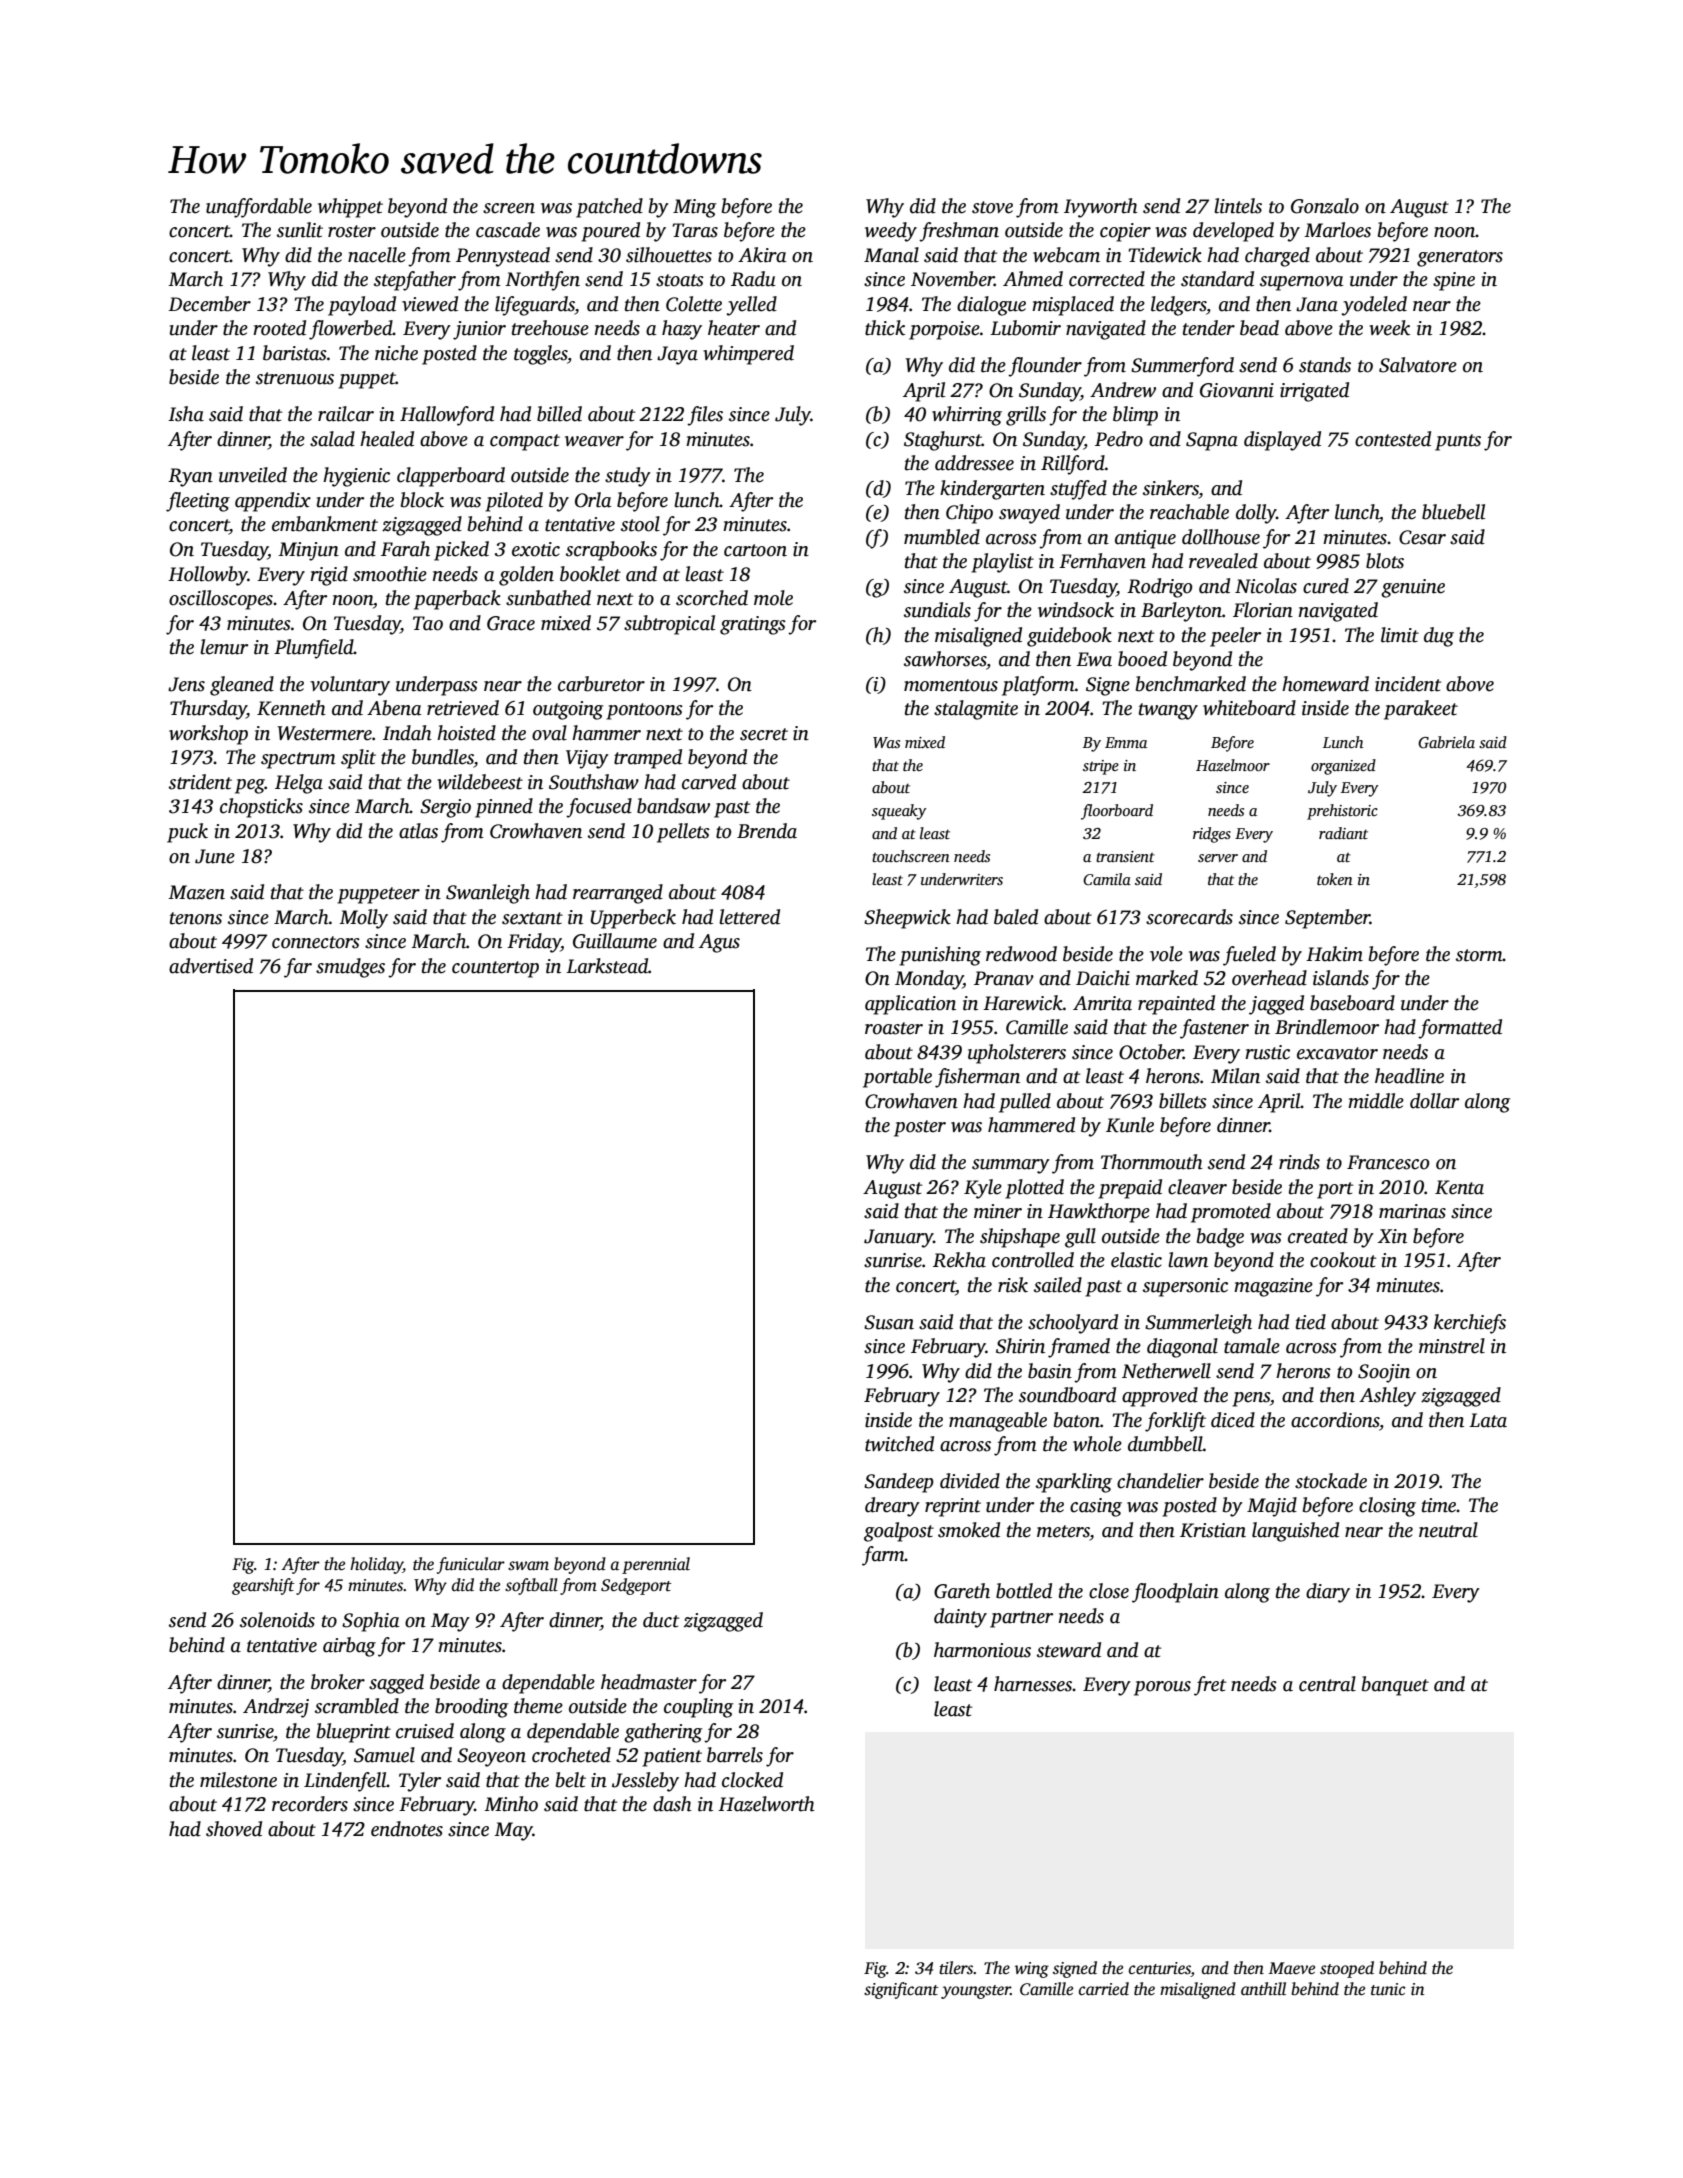 The height and width of the page is (2178, 1683). What do you see at coordinates (234, 1829) in the page?
I see `shoved` at bounding box center [234, 1829].
